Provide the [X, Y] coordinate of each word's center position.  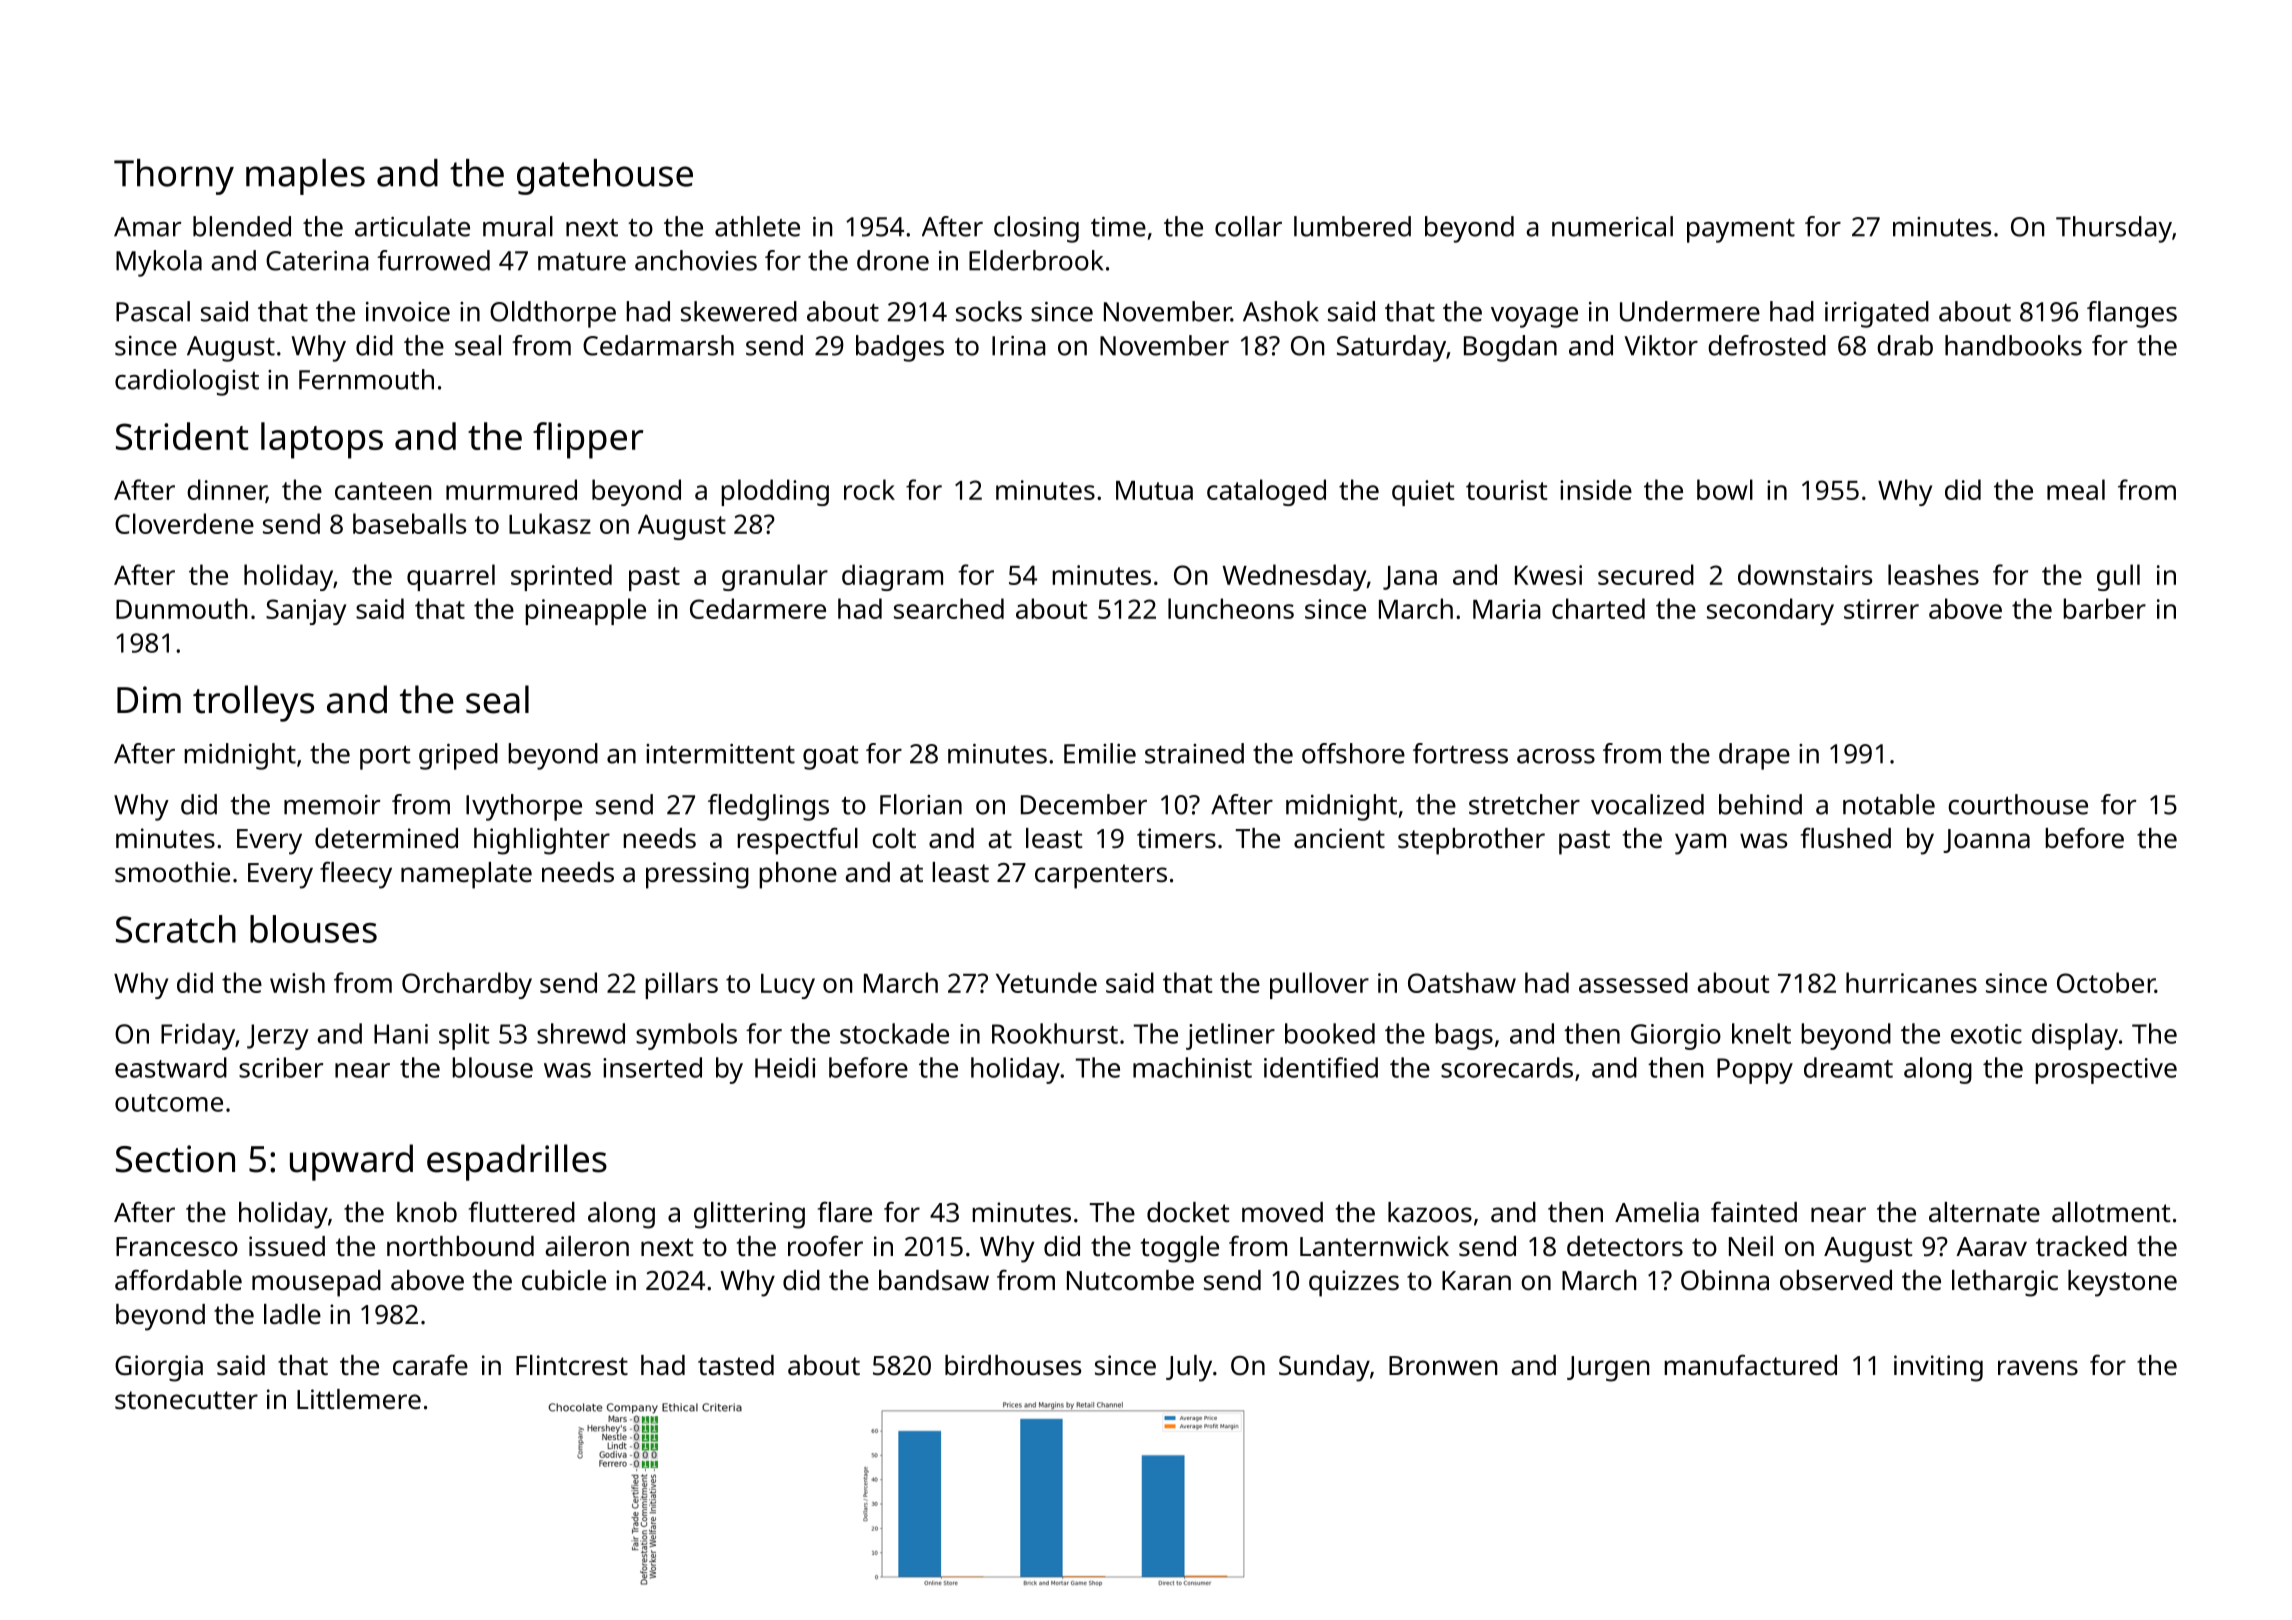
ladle [292, 1314]
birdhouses [1013, 1365]
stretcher [1524, 804]
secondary [1770, 611]
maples [305, 177]
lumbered [1352, 226]
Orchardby [467, 985]
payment [1741, 231]
